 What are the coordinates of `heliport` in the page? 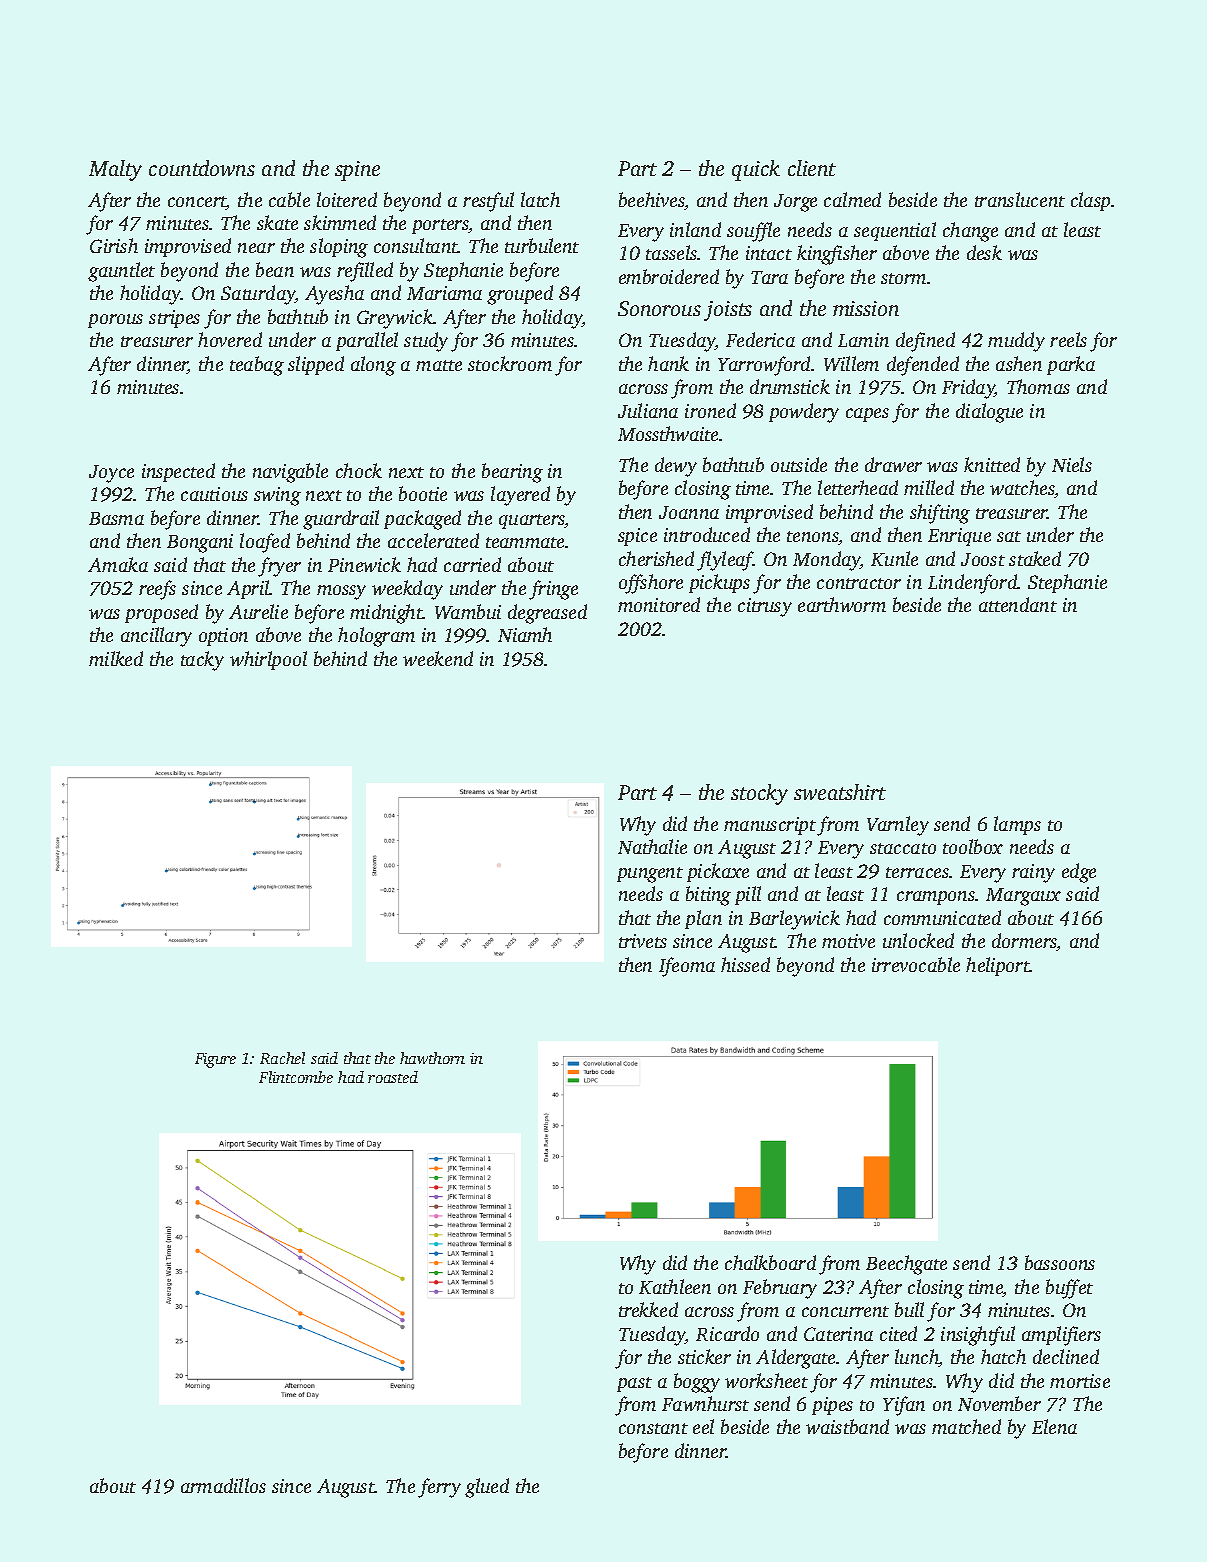 It's located at (998, 966).
